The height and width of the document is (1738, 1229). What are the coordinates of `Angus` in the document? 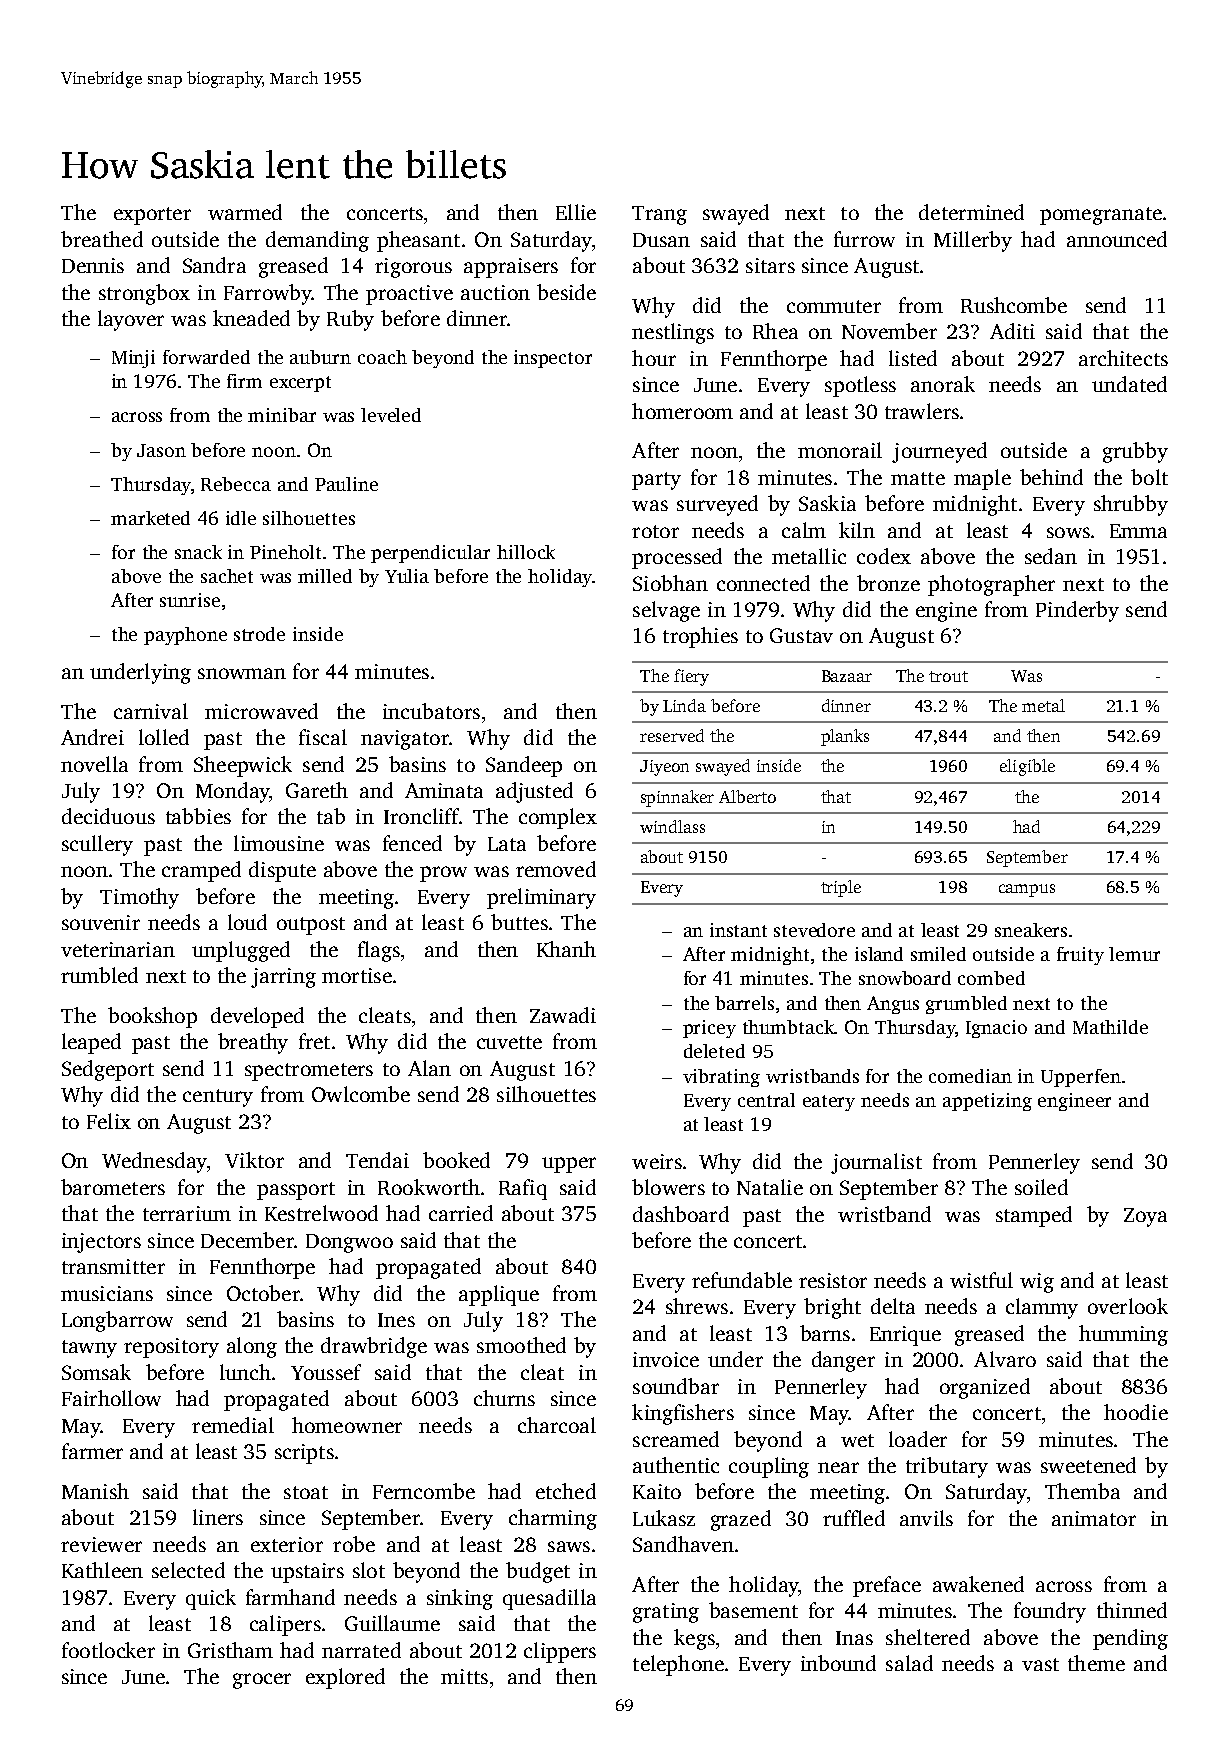 It's located at (893, 1005).
